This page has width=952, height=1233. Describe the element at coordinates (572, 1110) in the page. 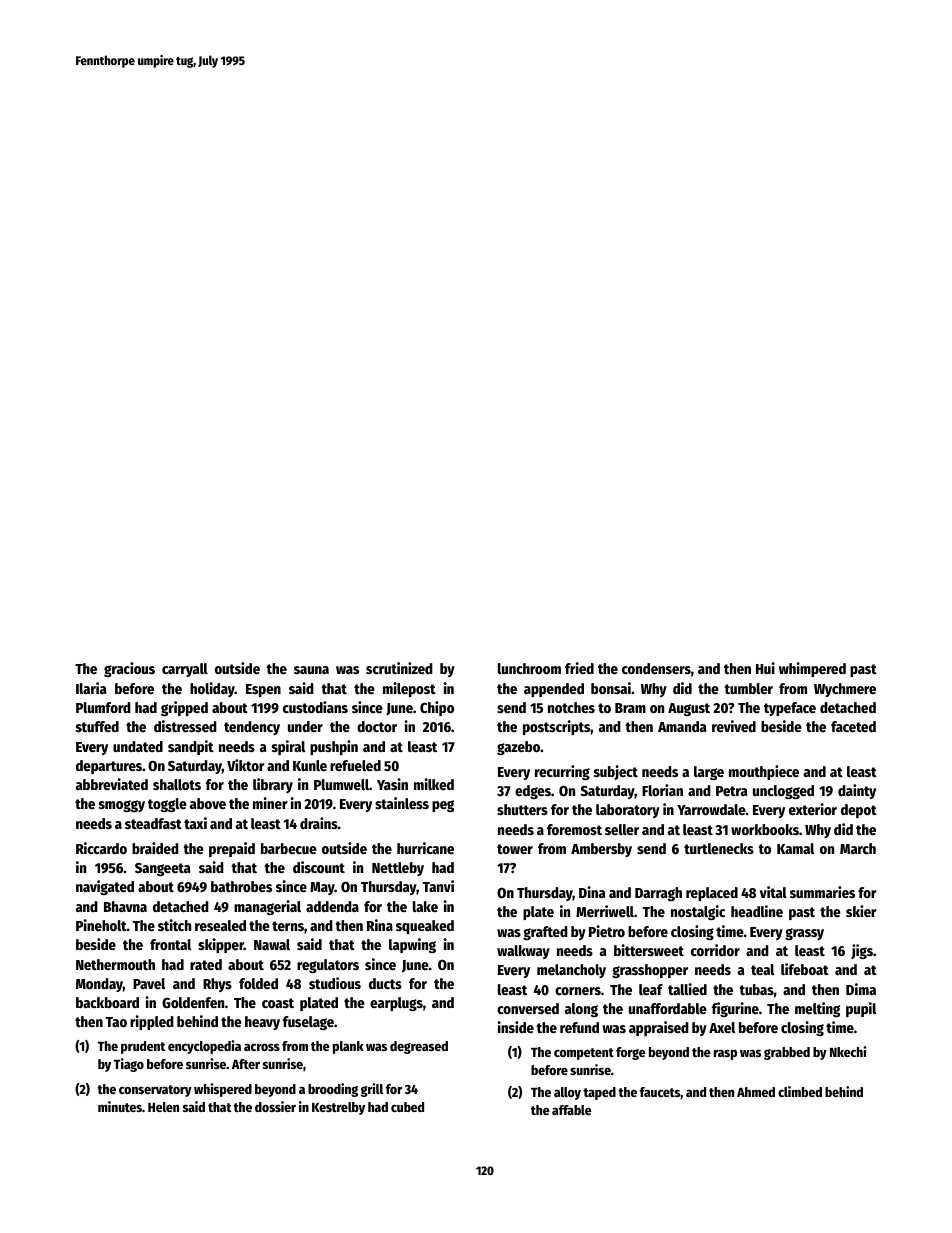

I see `affable` at that location.
